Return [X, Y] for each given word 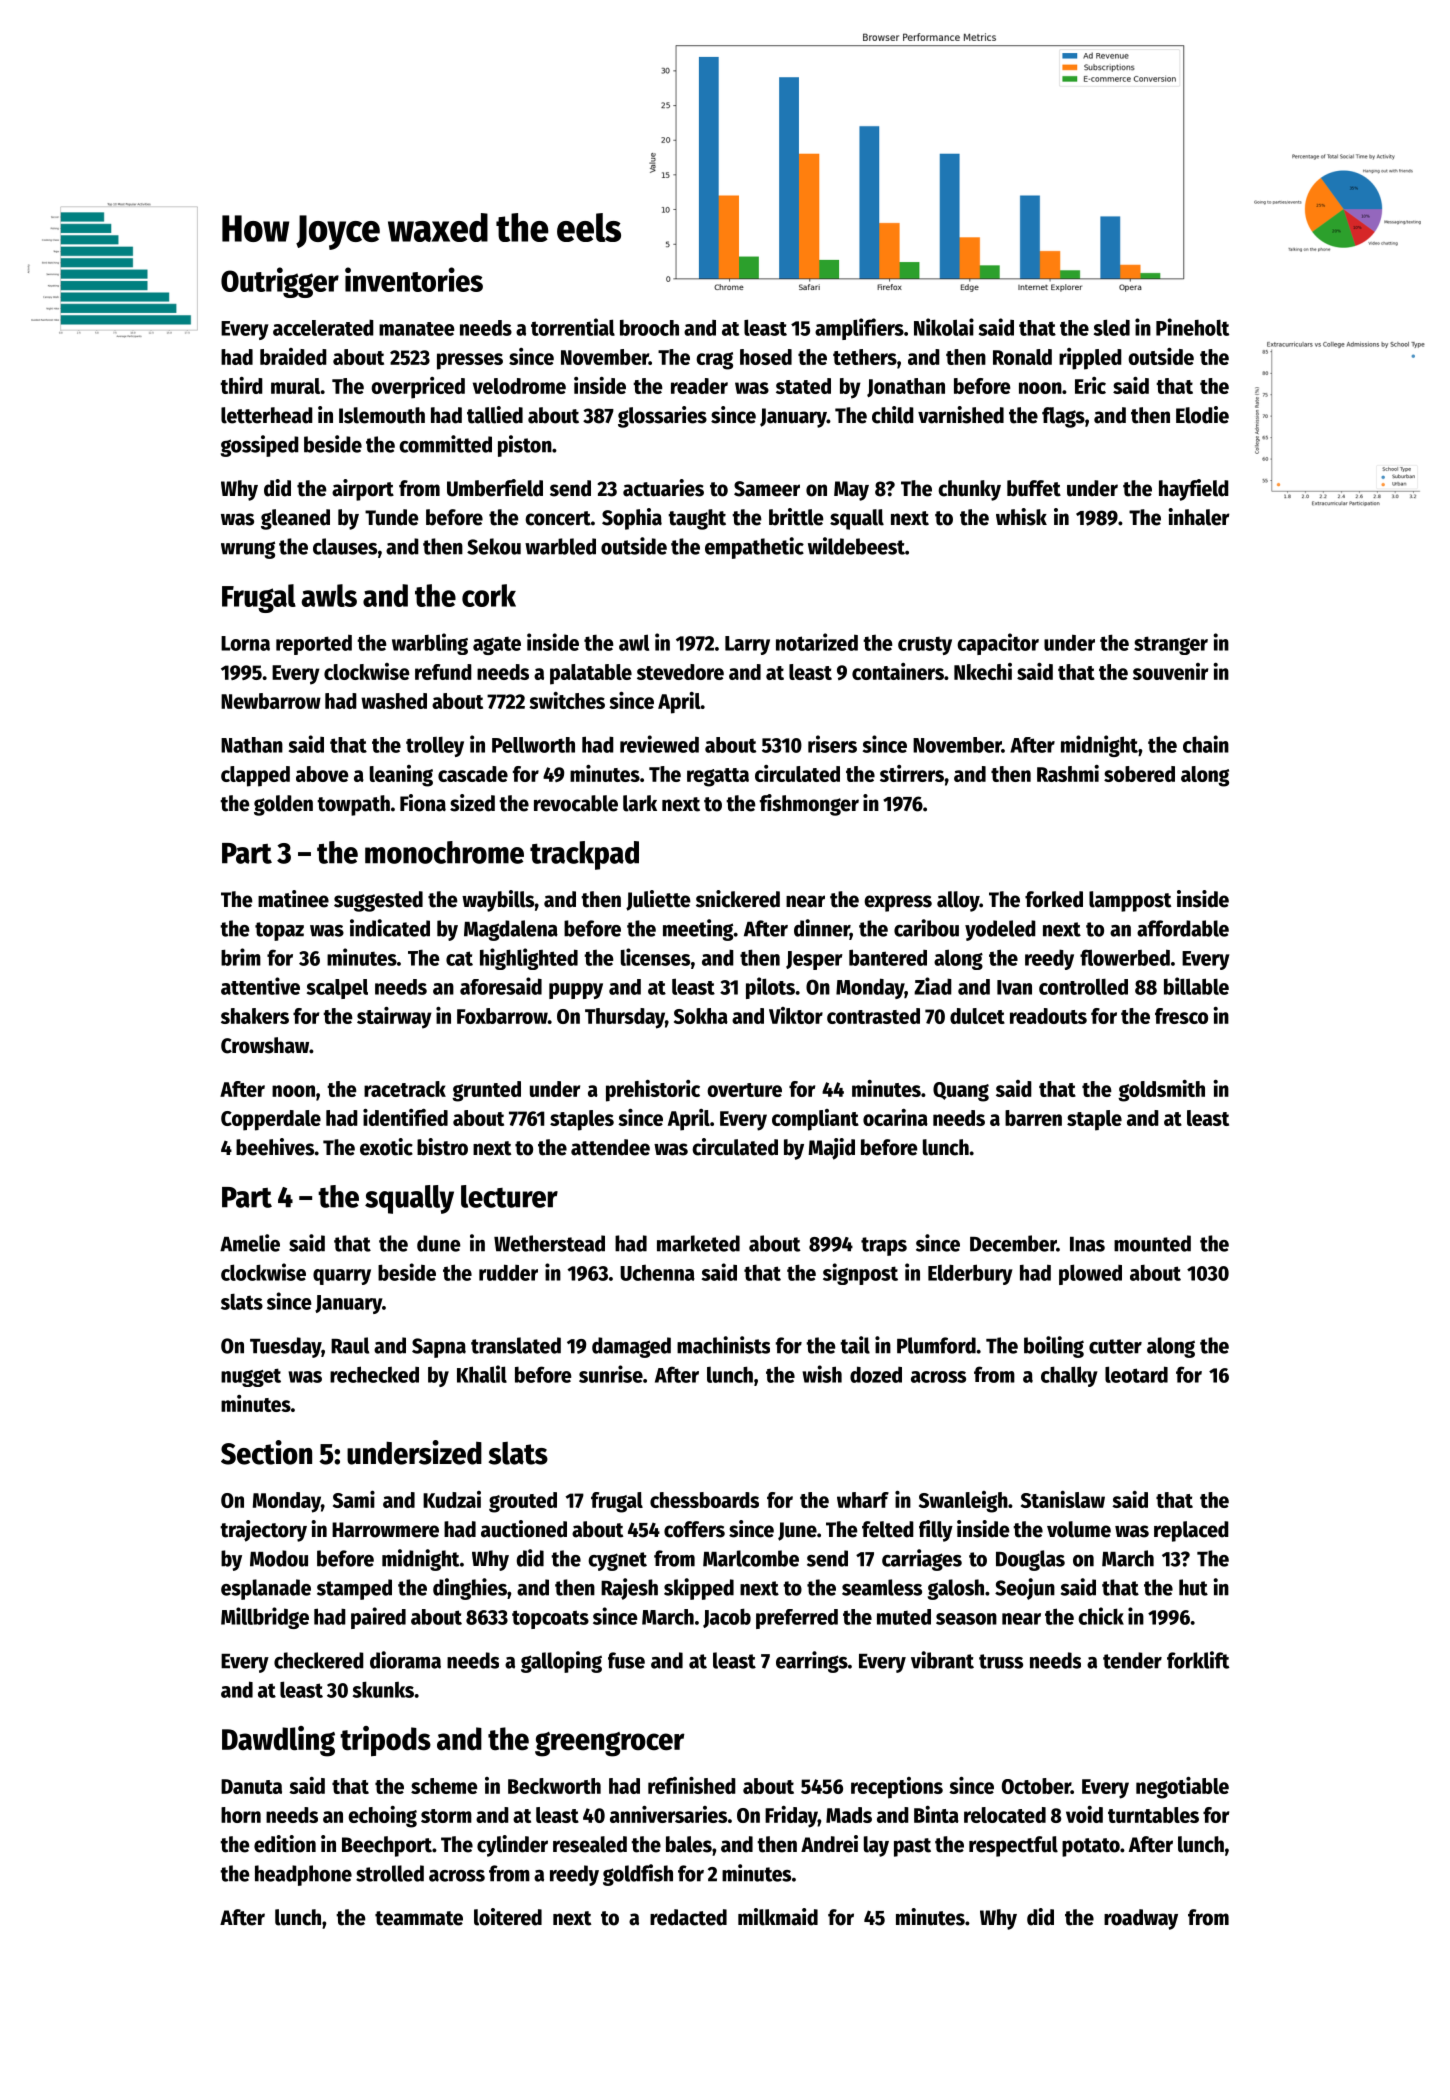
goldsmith [1161, 1091]
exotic [386, 1147]
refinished [692, 1785]
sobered [1139, 774]
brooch [649, 328]
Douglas [1030, 1560]
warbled [560, 546]
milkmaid [778, 1917]
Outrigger [280, 282]
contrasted [873, 1016]
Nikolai [944, 327]
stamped [354, 1589]
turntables [1153, 1815]
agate [497, 645]
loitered [508, 1917]
